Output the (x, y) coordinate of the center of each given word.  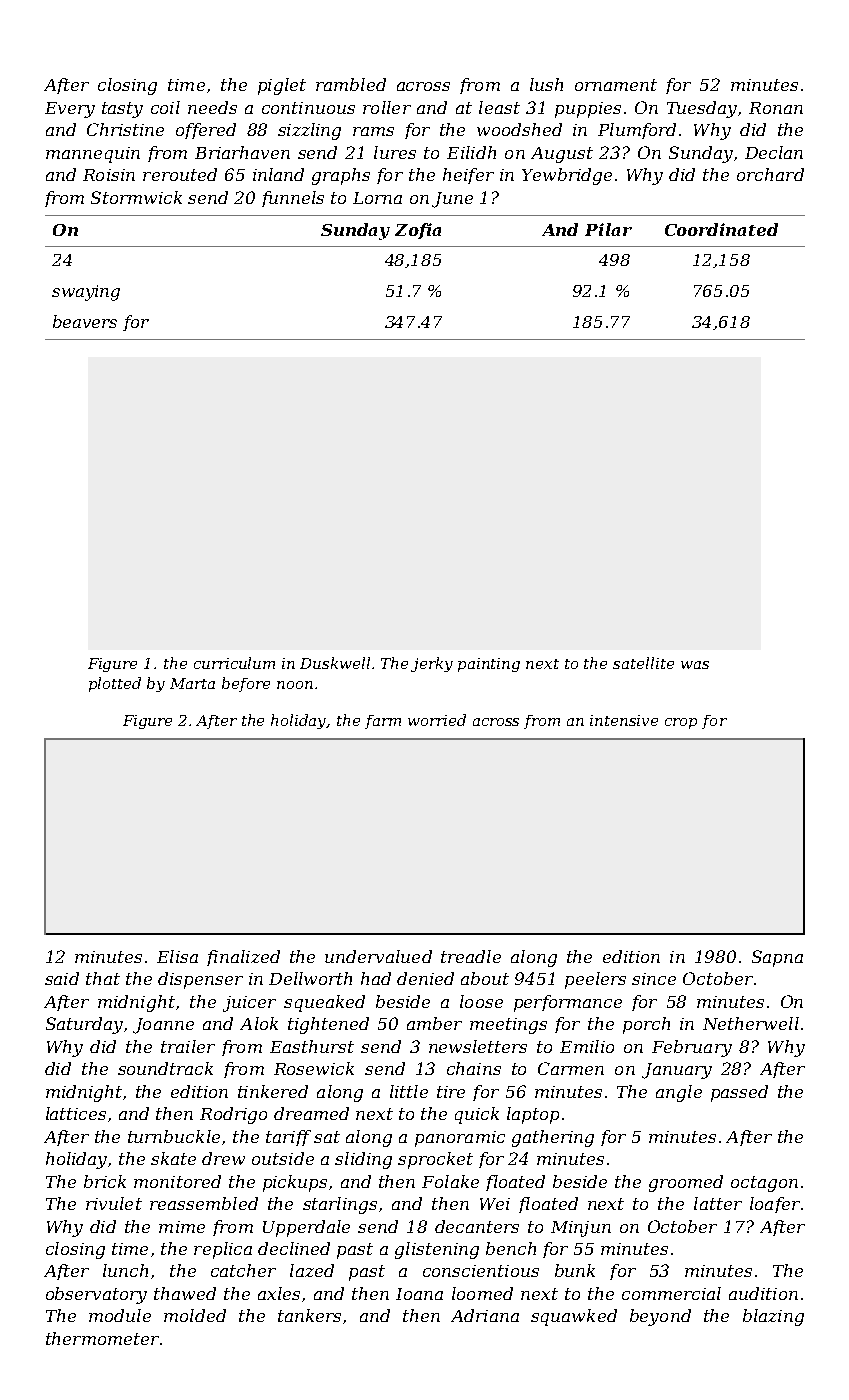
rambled (351, 84)
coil (165, 107)
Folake (450, 1181)
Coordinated (721, 229)
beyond (660, 1317)
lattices (76, 1113)
